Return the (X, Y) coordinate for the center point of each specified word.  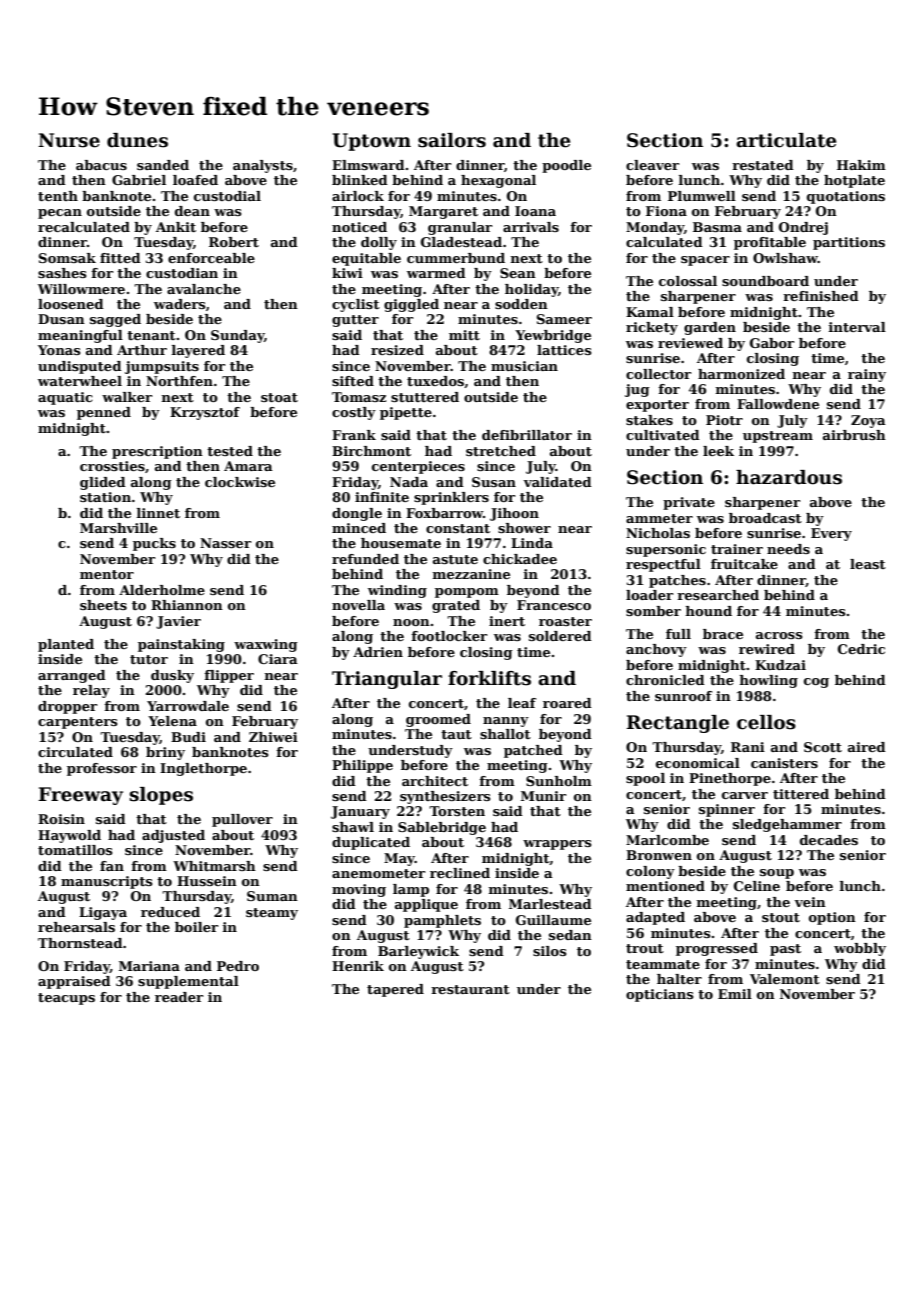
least (868, 564)
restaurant (470, 989)
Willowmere (81, 289)
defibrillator (527, 435)
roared (567, 703)
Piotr (724, 420)
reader (179, 997)
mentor (107, 574)
